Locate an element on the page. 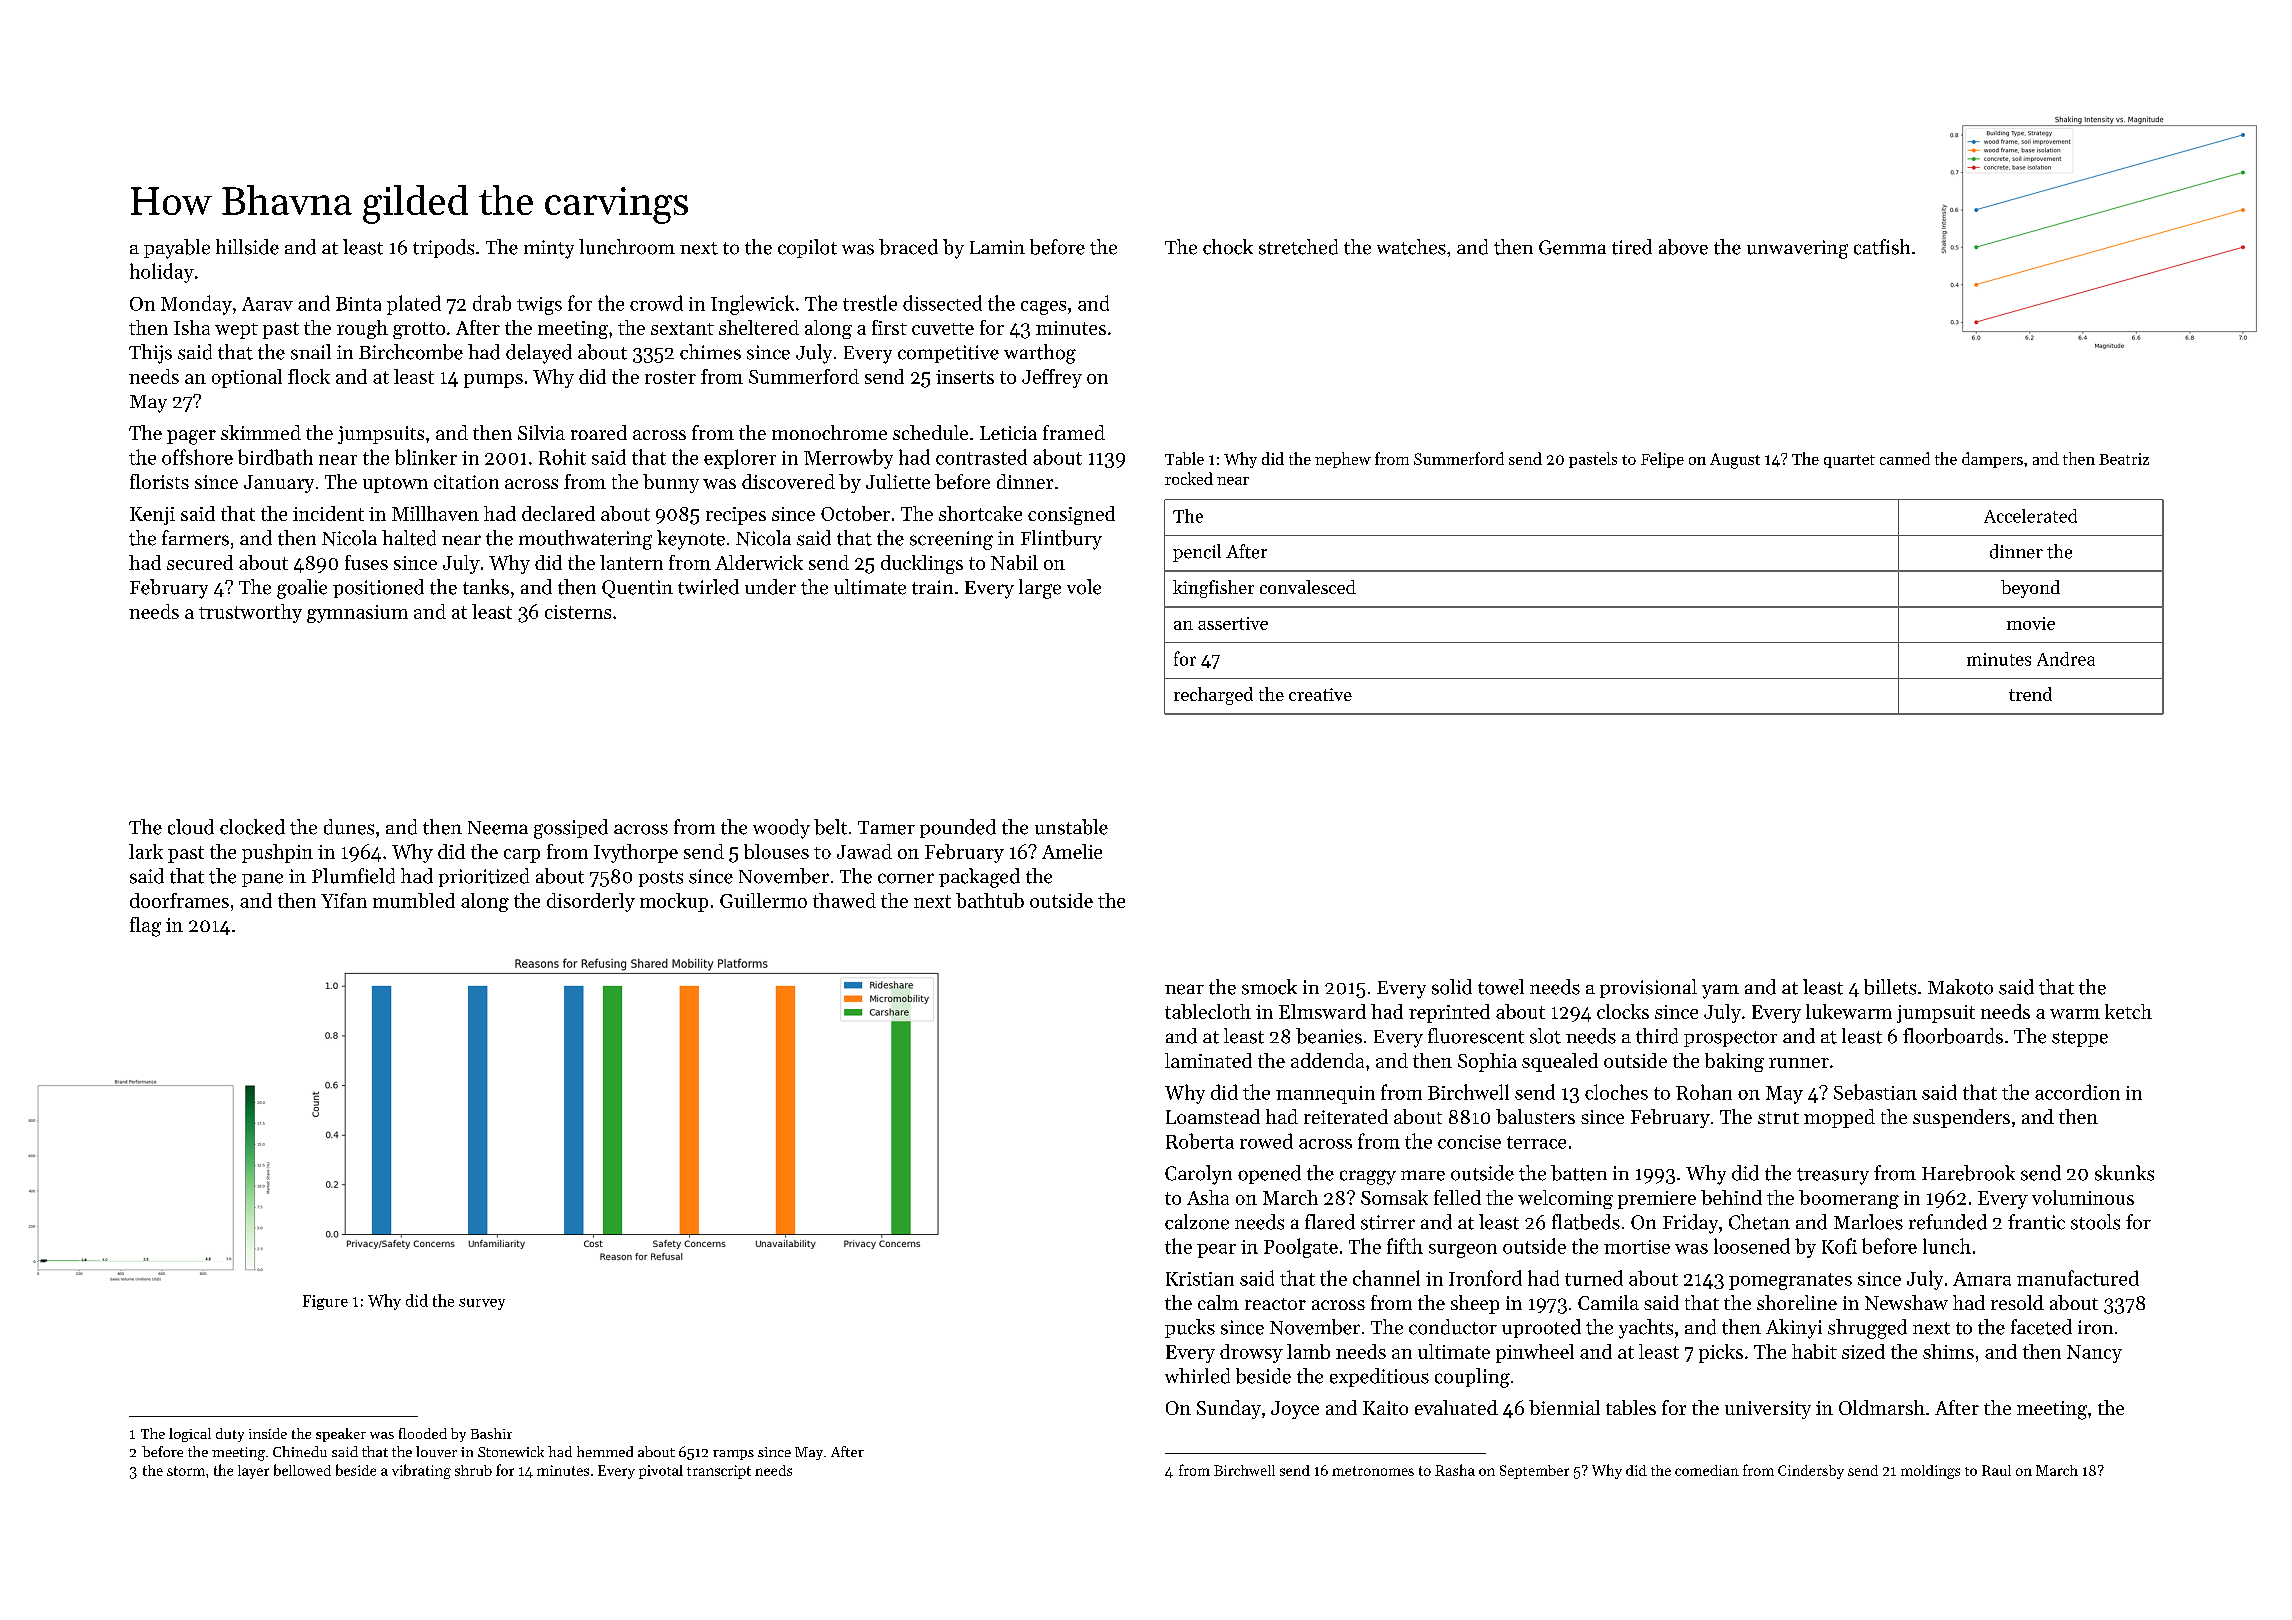 This document has width=2292, height=1620. pencil is located at coordinates (1197, 553).
